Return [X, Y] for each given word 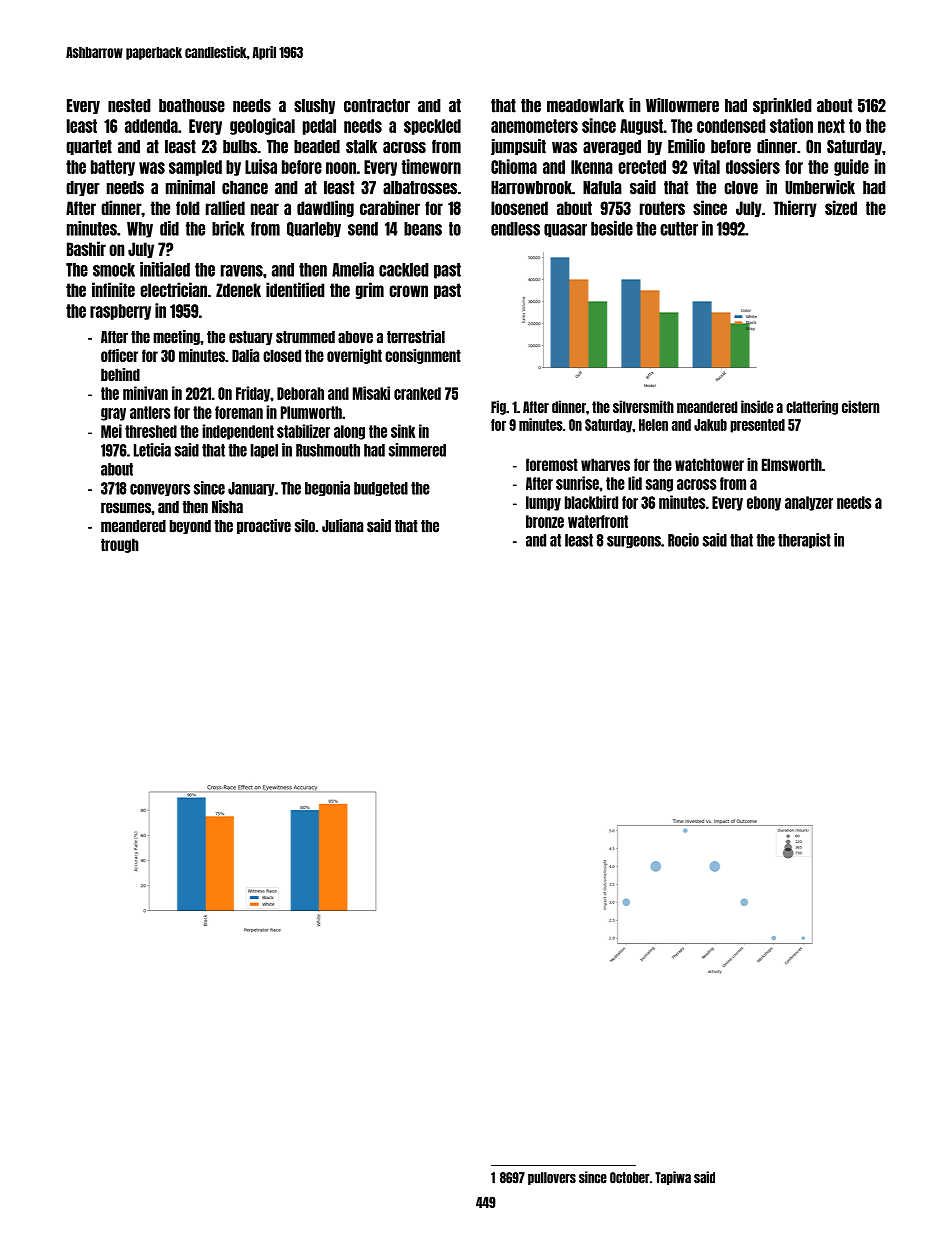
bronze [545, 521]
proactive [264, 526]
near [265, 209]
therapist [804, 541]
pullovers [552, 1178]
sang [659, 485]
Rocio [683, 540]
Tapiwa [673, 1178]
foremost [552, 464]
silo [305, 526]
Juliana [342, 526]
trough [120, 545]
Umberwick [820, 187]
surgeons [634, 542]
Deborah [300, 393]
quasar [565, 230]
